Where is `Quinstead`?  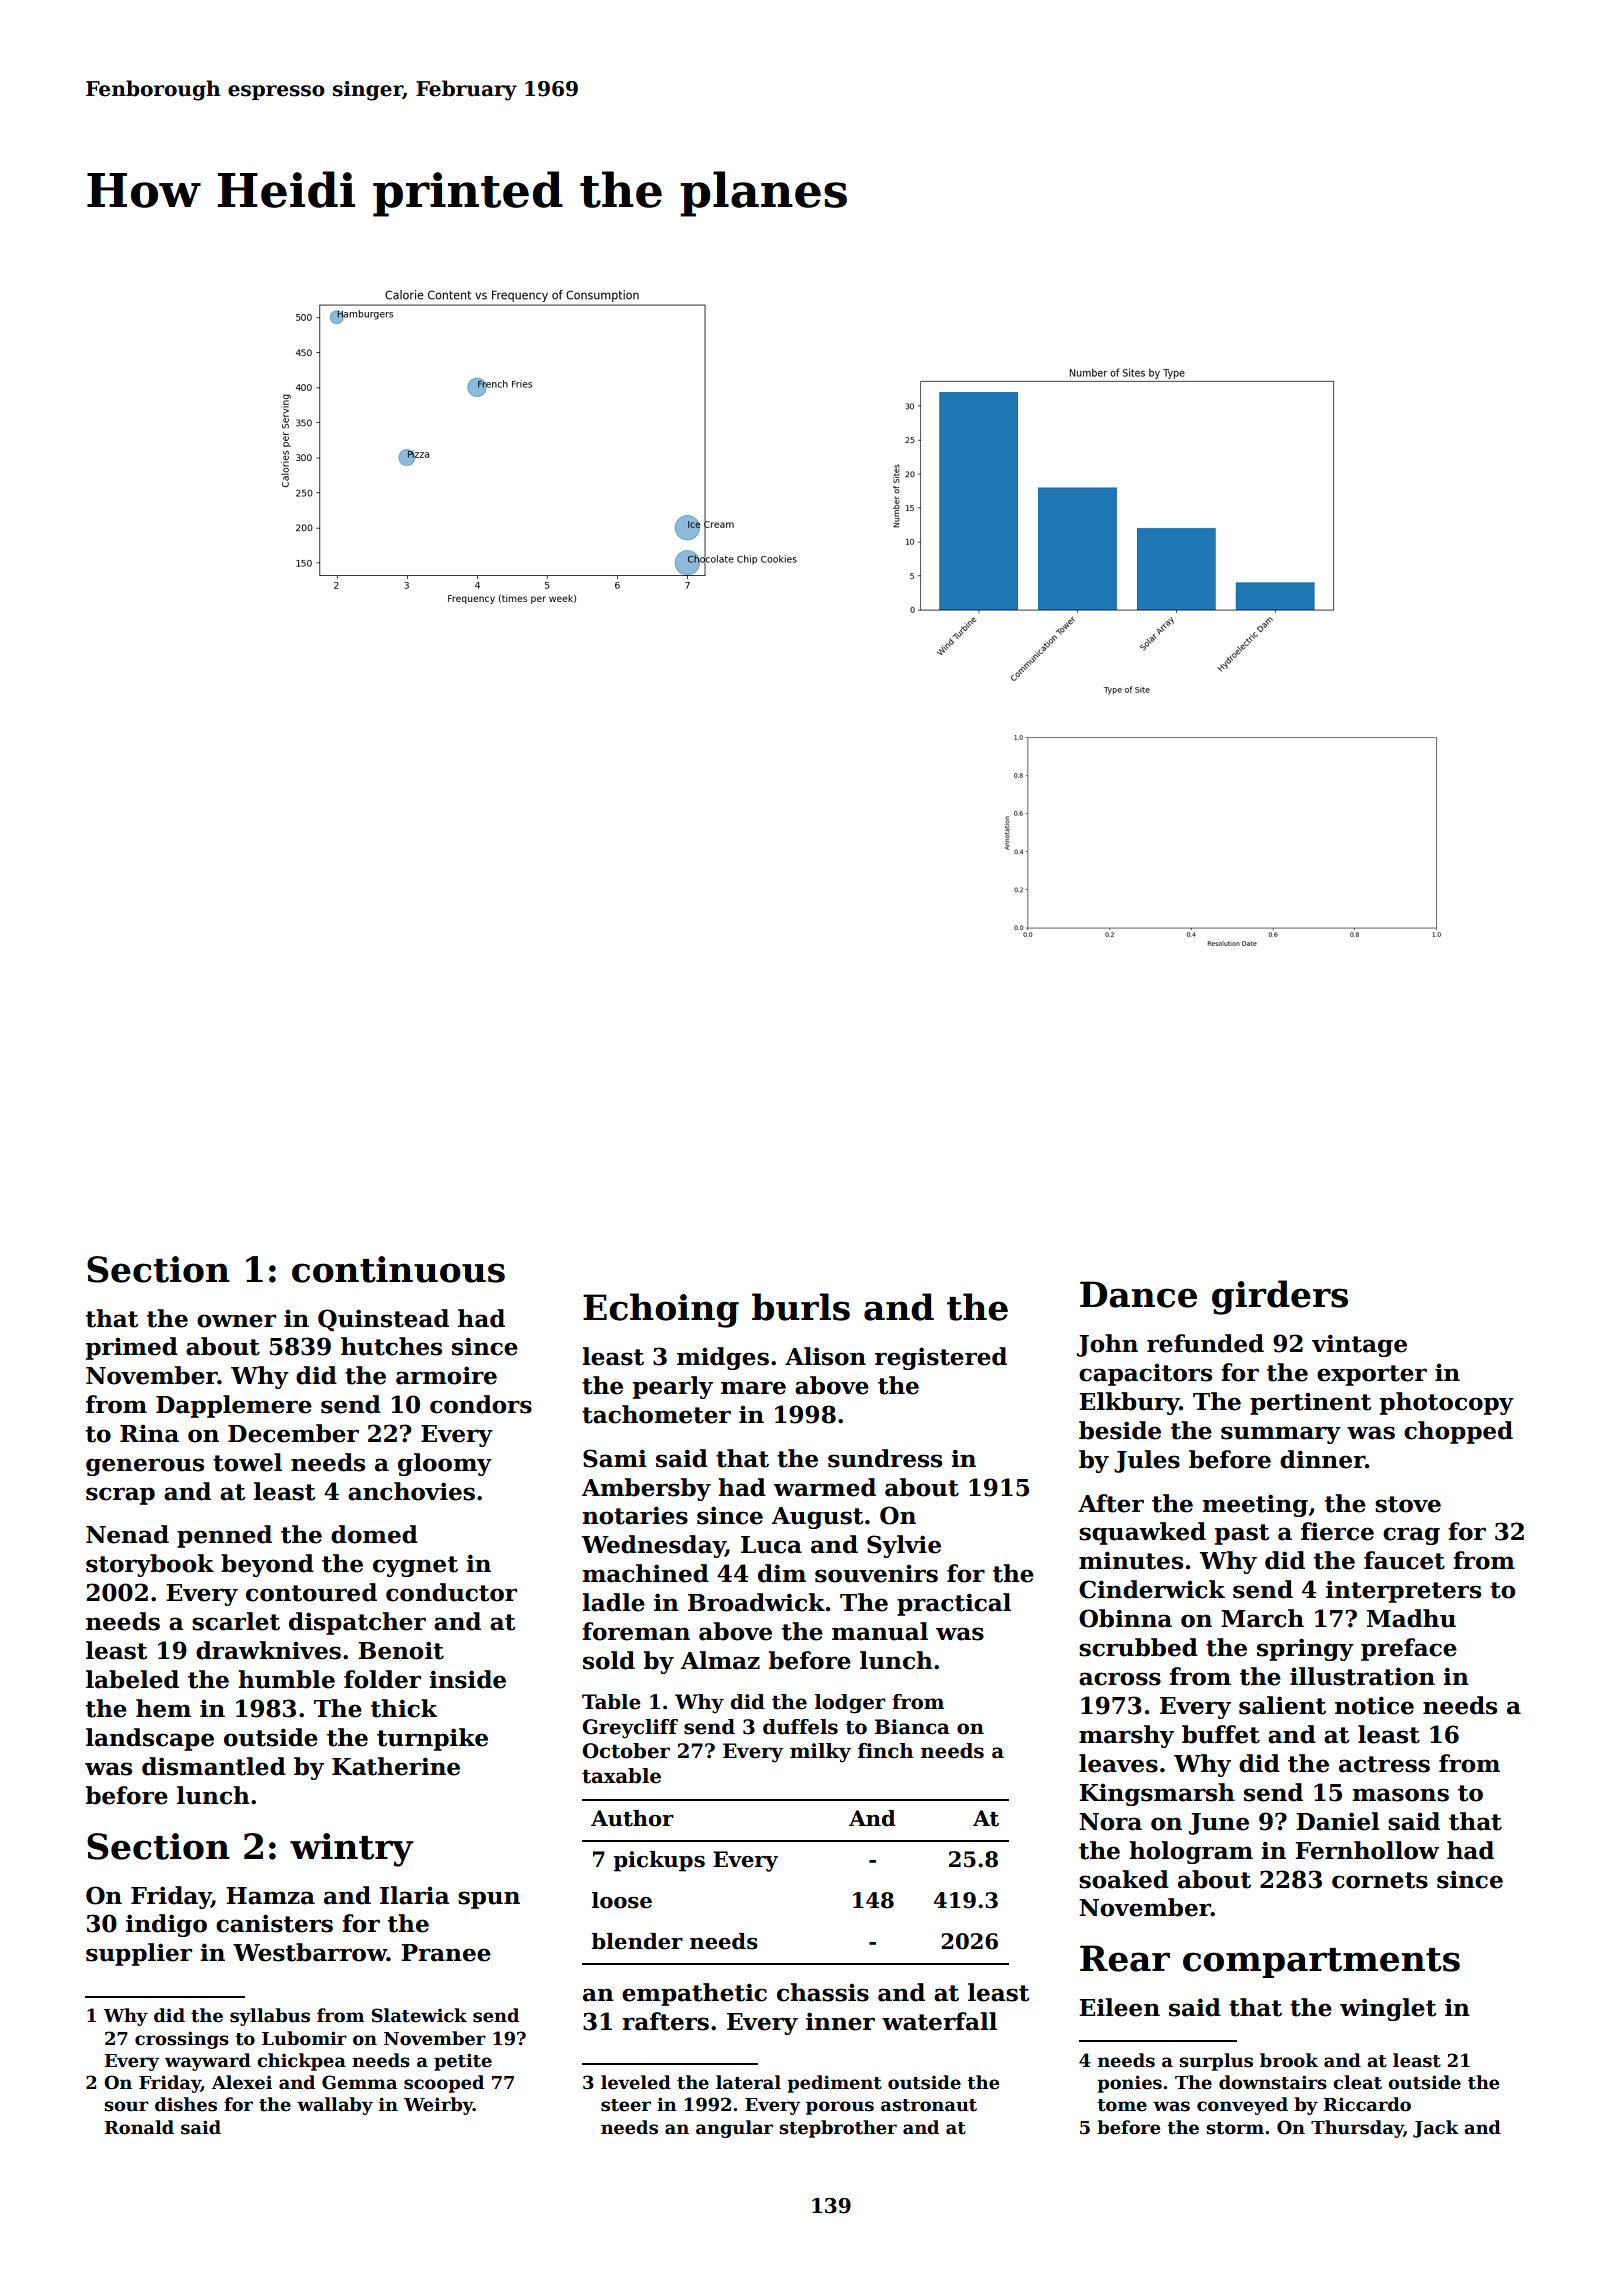
Quinstead is located at coordinates (383, 1320).
